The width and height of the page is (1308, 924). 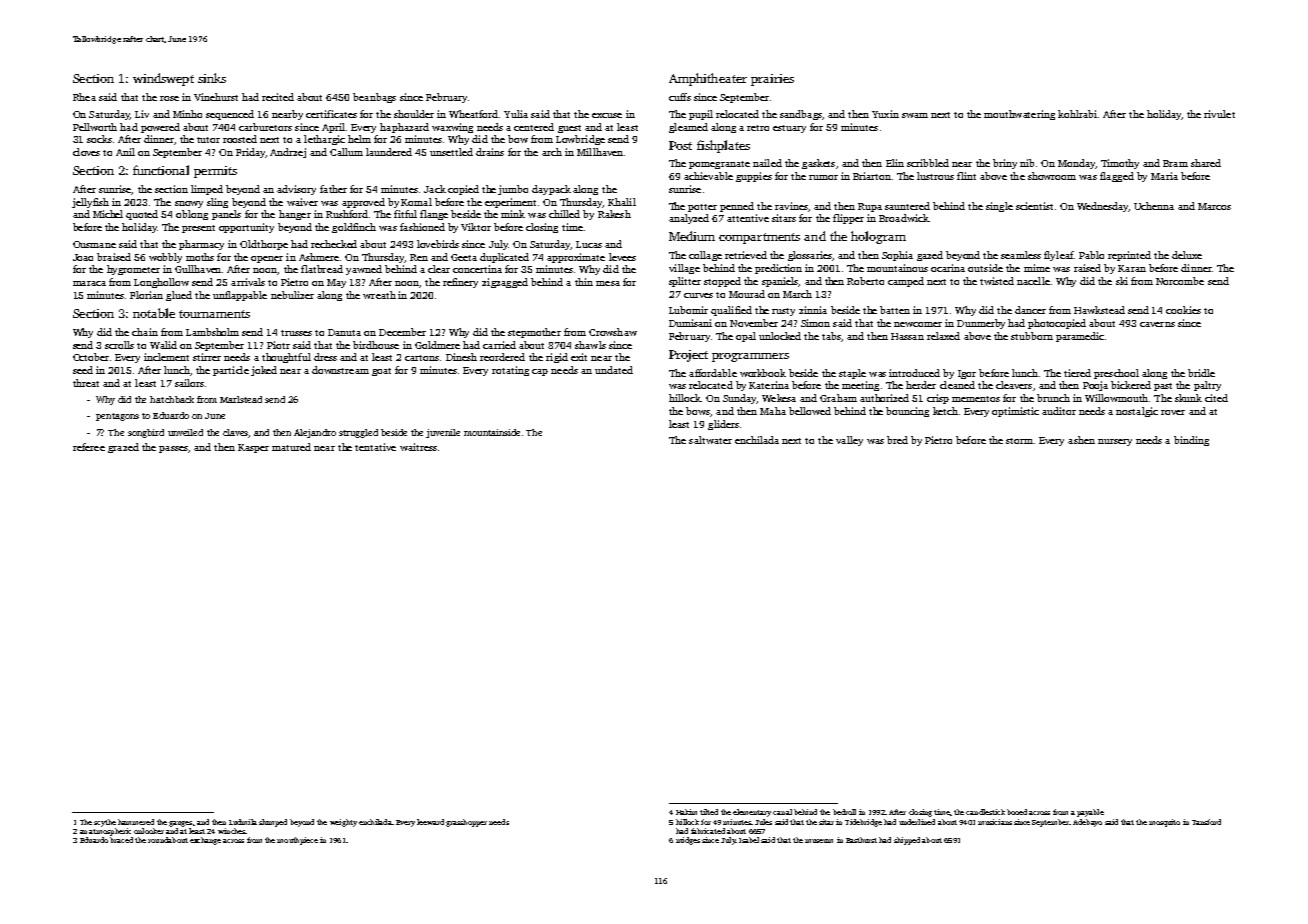 I want to click on Hakim, so click(x=686, y=812).
